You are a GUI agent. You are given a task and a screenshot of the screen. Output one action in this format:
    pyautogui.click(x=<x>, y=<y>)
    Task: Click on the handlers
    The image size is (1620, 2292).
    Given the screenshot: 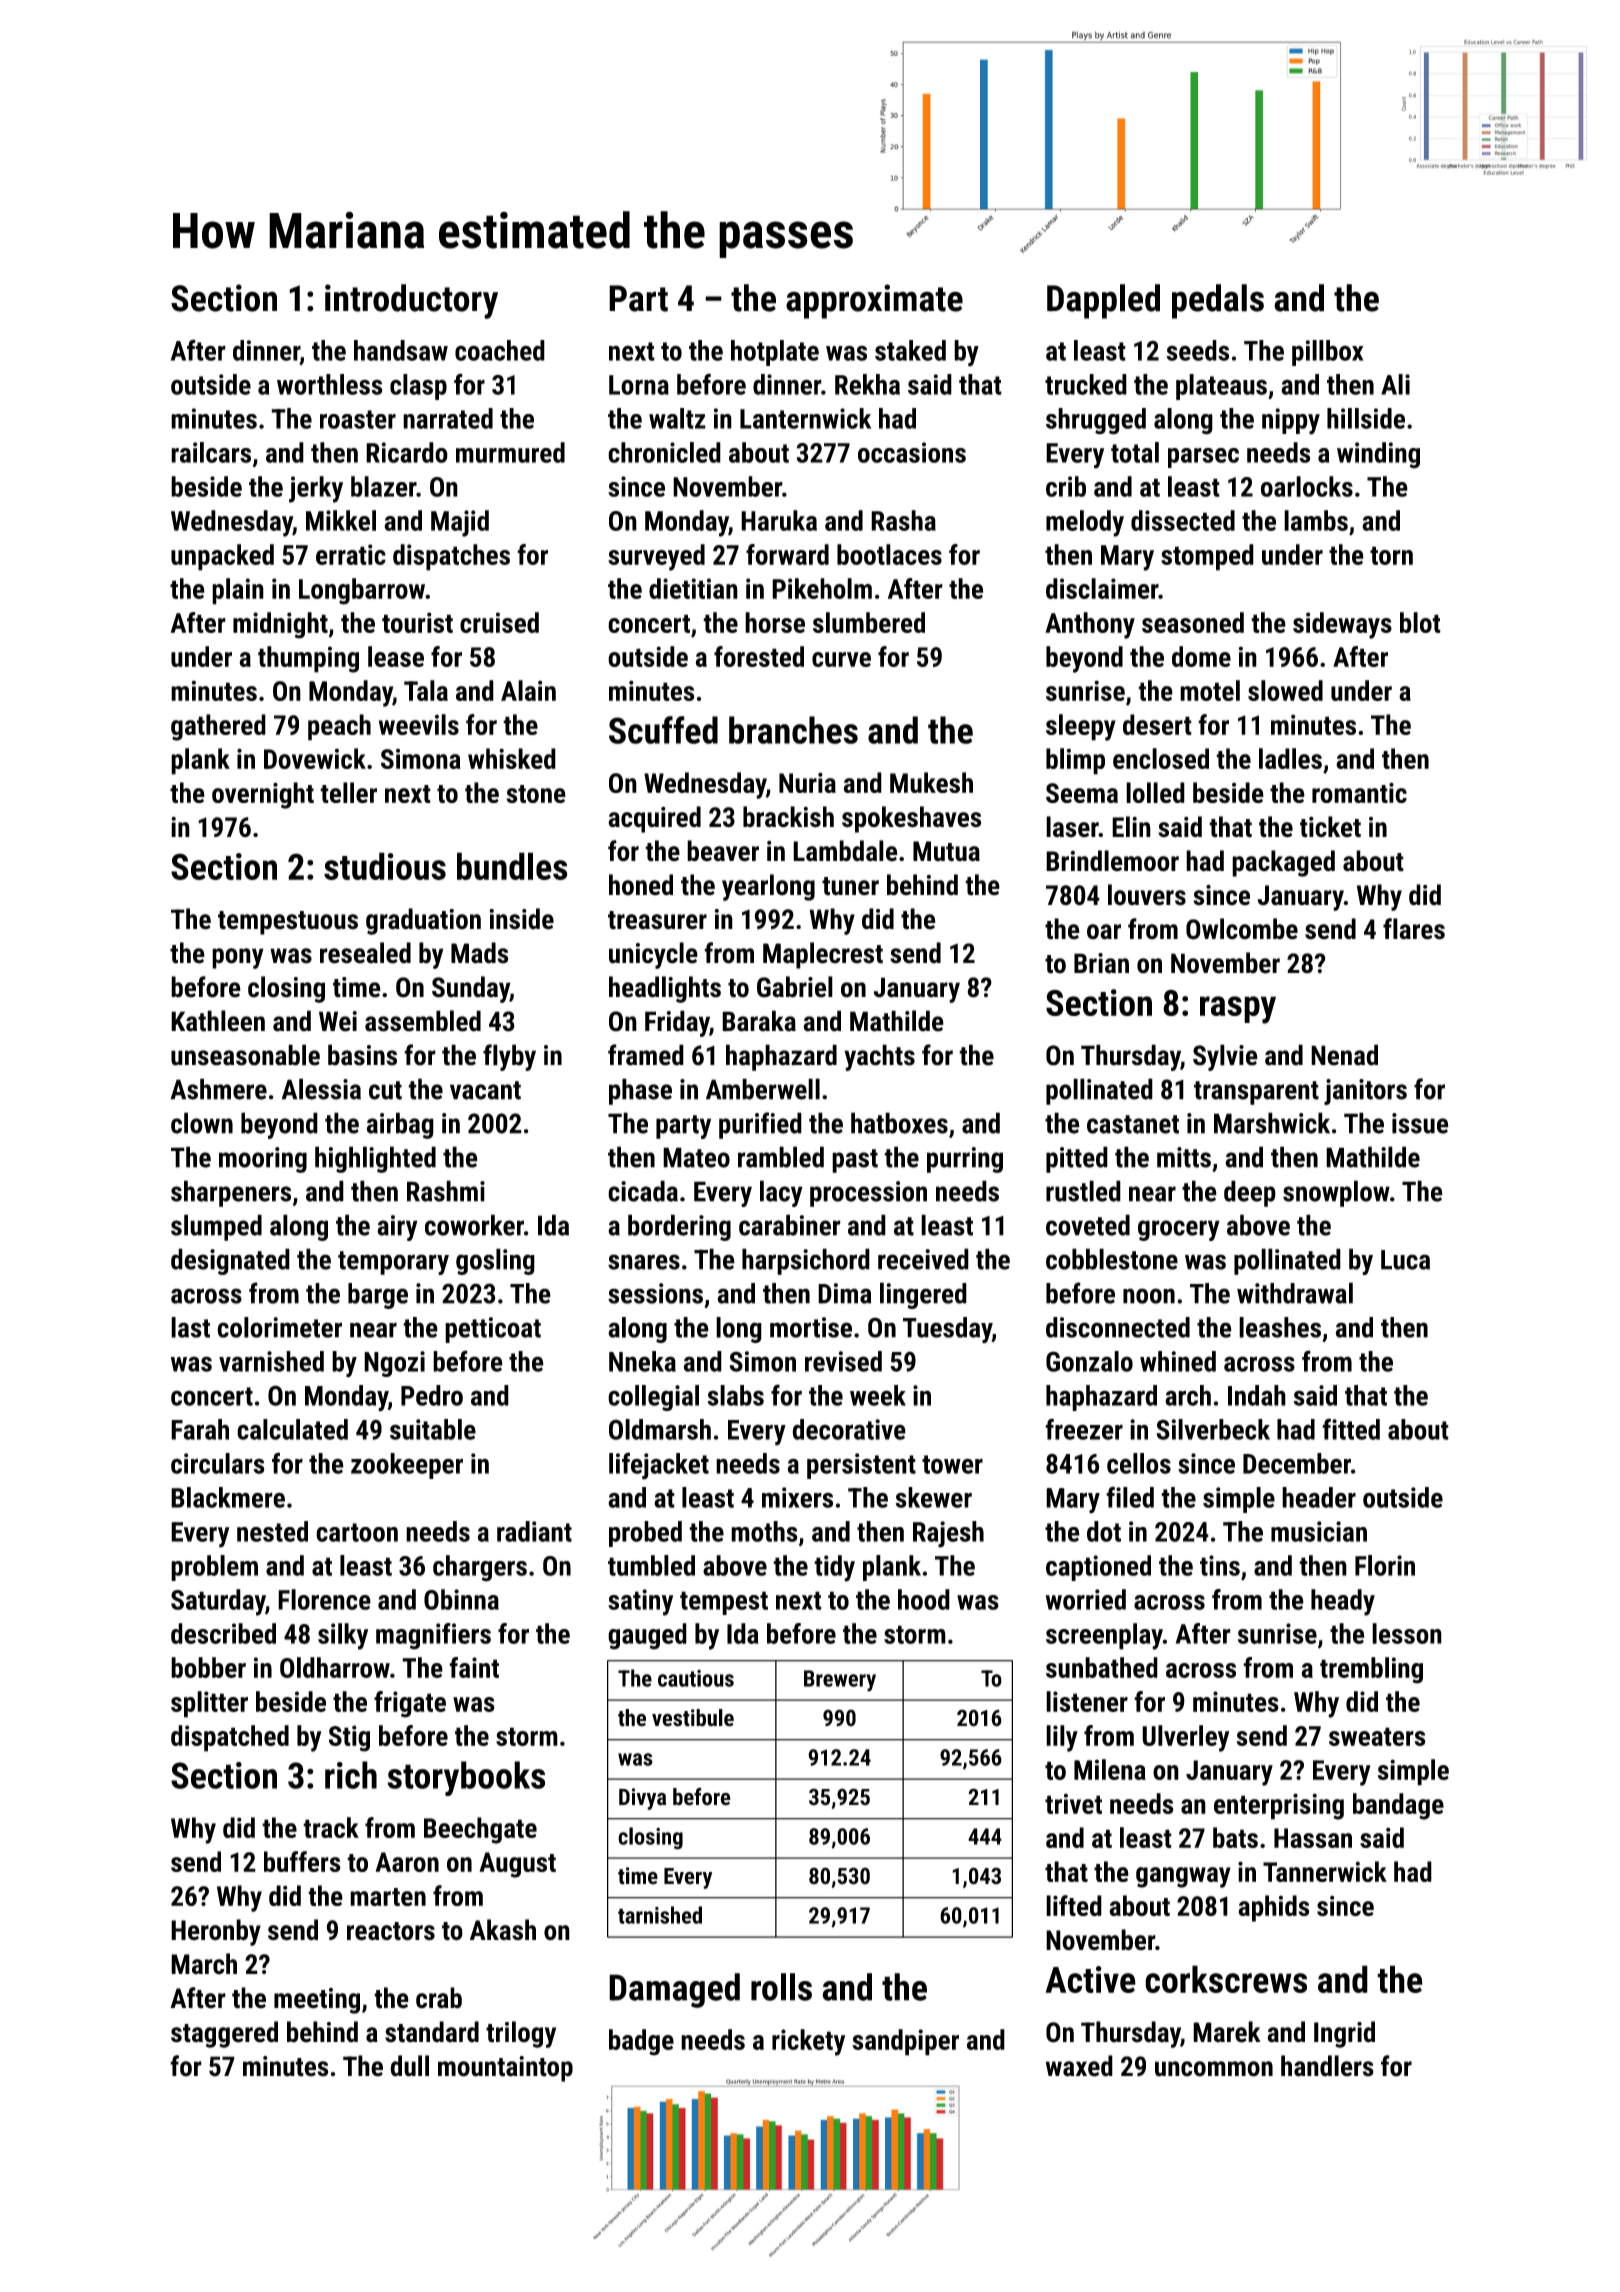 What is the action you would take?
    pyautogui.click(x=1327, y=2066)
